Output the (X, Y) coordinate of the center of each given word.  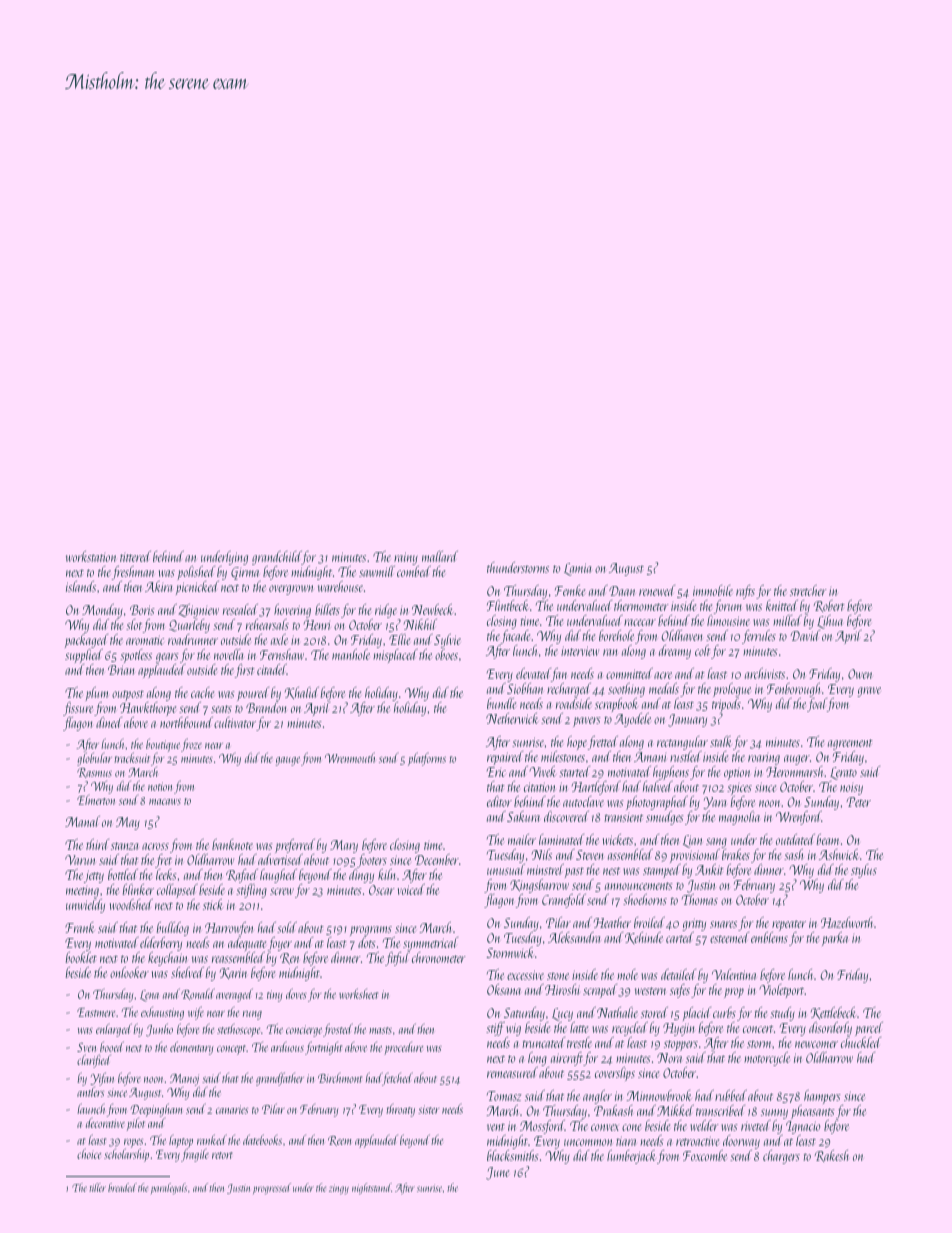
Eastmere (96, 1012)
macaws (165, 802)
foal (817, 705)
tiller (97, 1187)
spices (739, 789)
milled (787, 620)
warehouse (340, 586)
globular (94, 759)
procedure (403, 1048)
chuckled (861, 1042)
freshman (133, 573)
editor (499, 801)
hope (577, 743)
